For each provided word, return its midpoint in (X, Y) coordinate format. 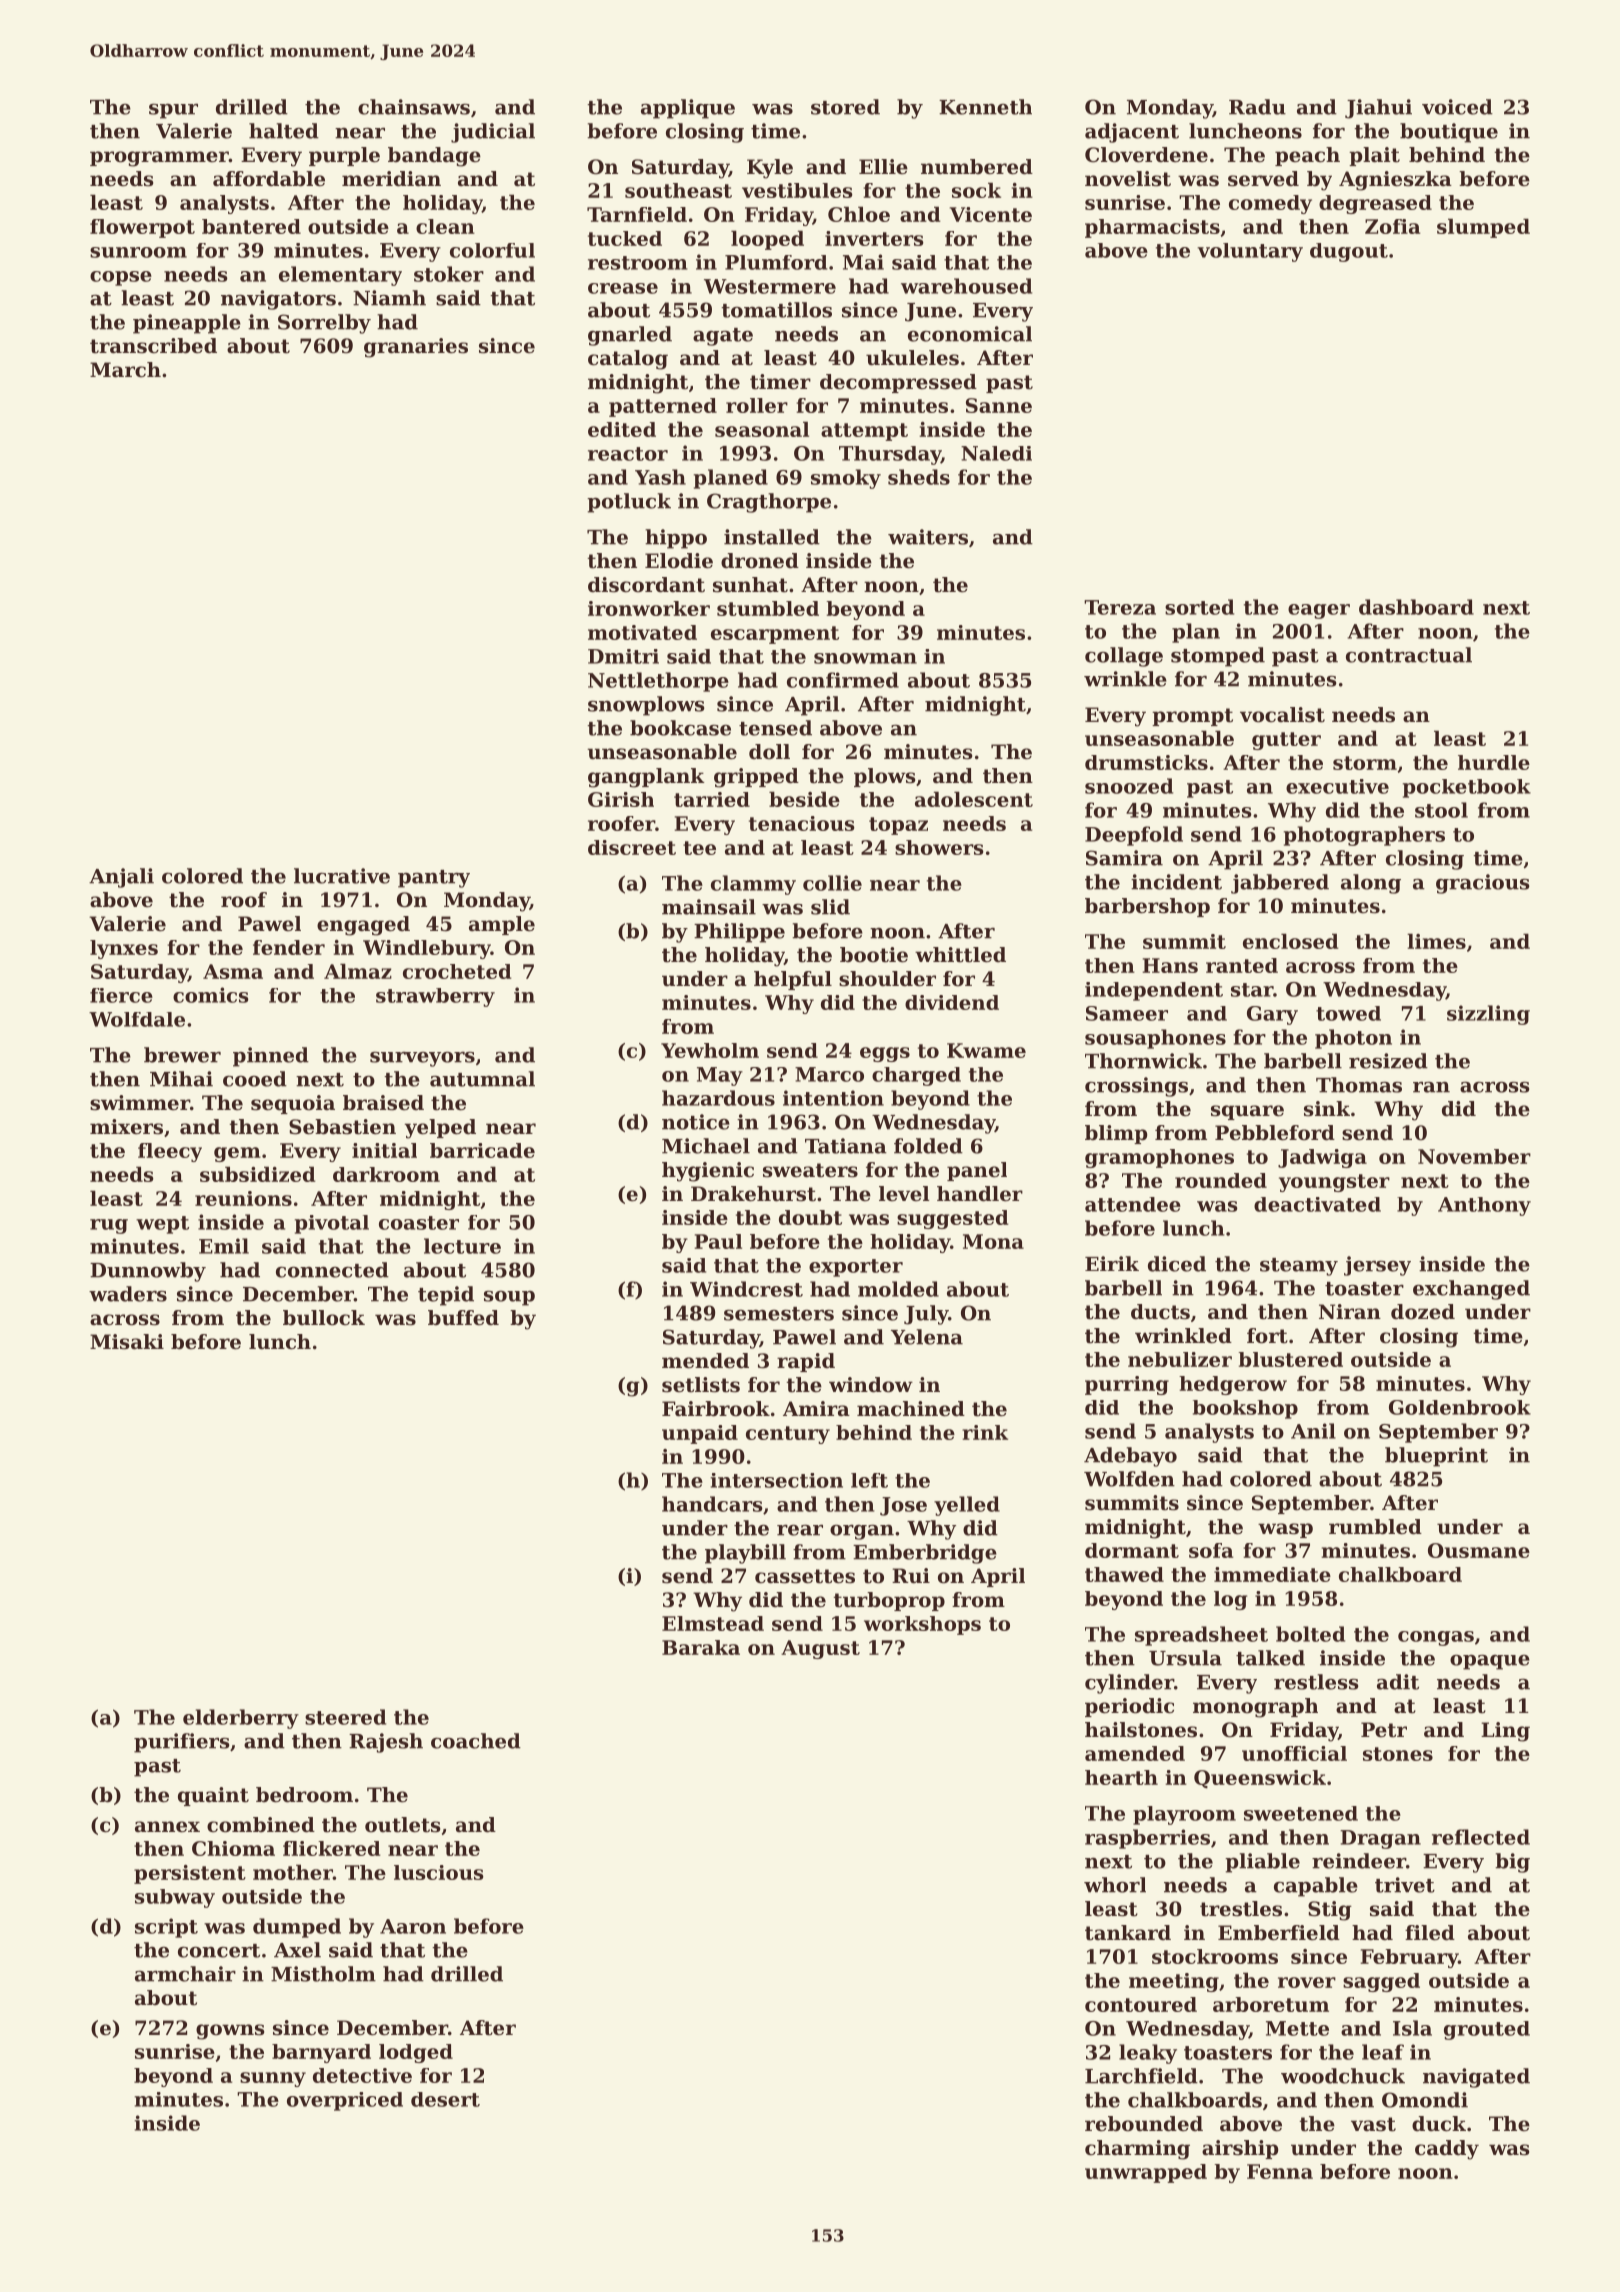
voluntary (1250, 252)
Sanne (999, 405)
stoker (449, 274)
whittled (960, 955)
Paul (718, 1241)
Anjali (121, 878)
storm (1365, 763)
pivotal (332, 1224)
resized (1388, 1061)
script (166, 1928)
